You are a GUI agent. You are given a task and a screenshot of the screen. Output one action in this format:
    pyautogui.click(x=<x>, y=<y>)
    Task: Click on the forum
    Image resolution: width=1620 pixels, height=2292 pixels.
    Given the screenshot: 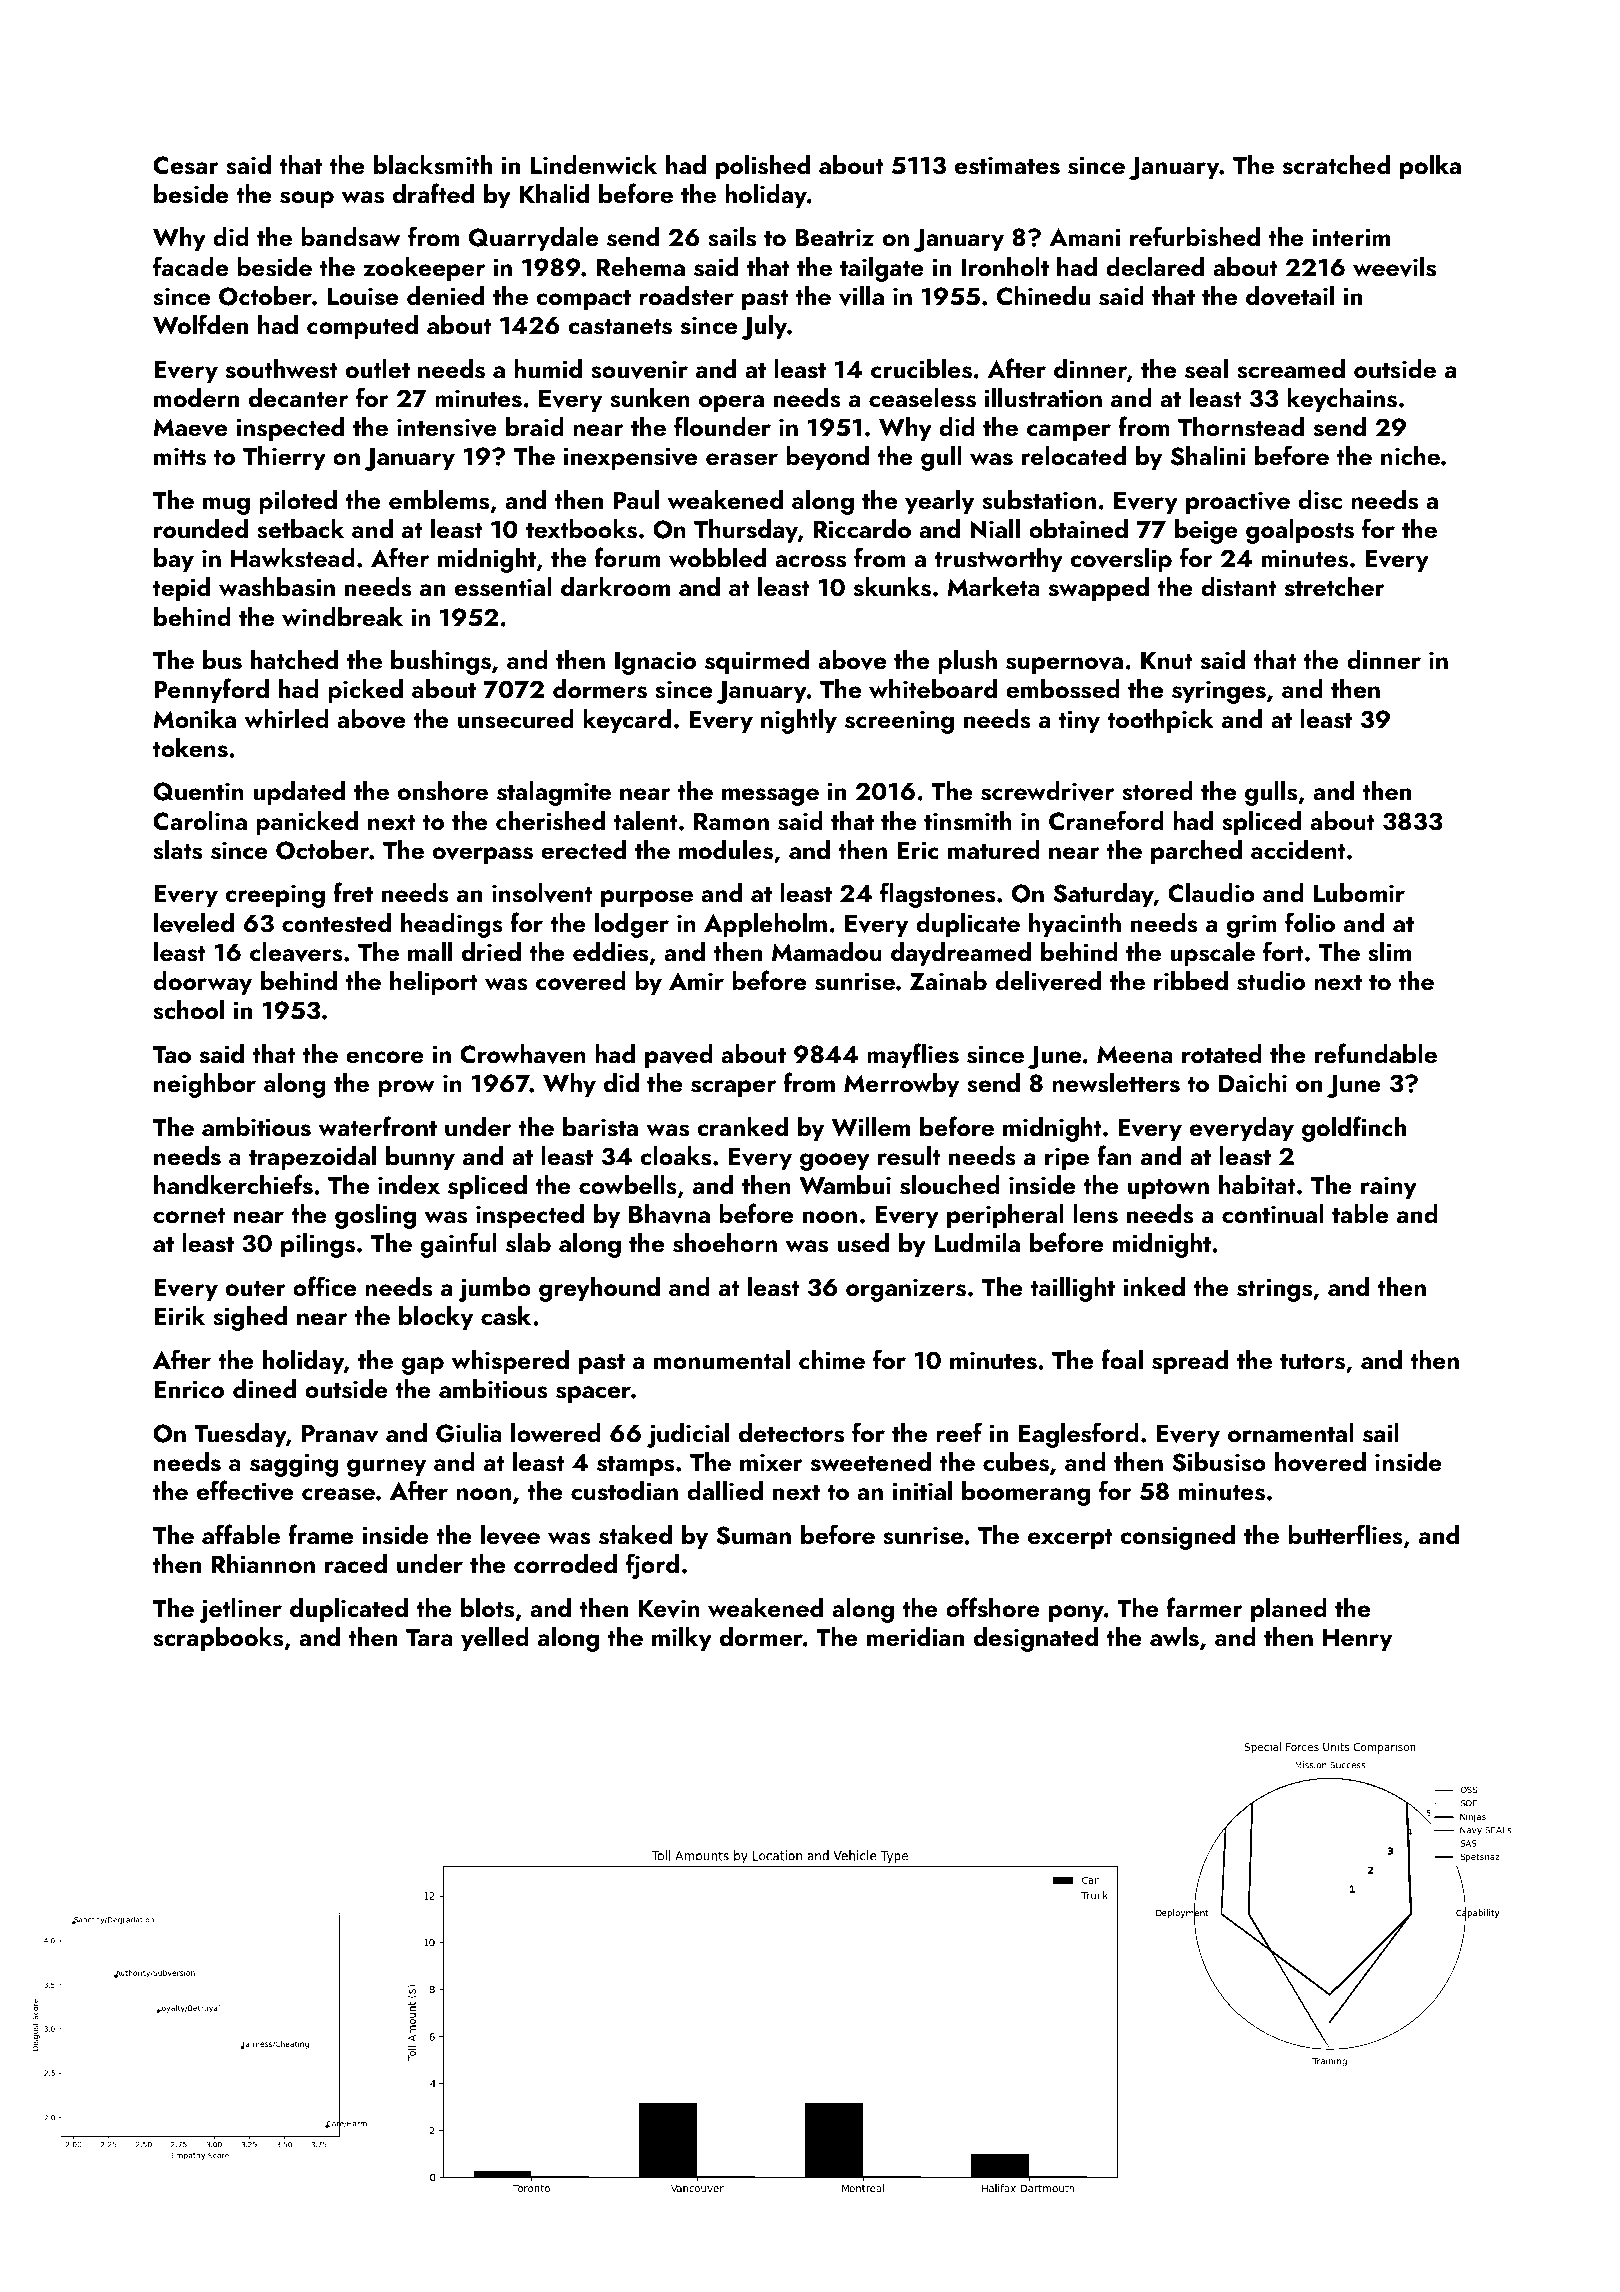 What is the action you would take?
    pyautogui.click(x=627, y=557)
